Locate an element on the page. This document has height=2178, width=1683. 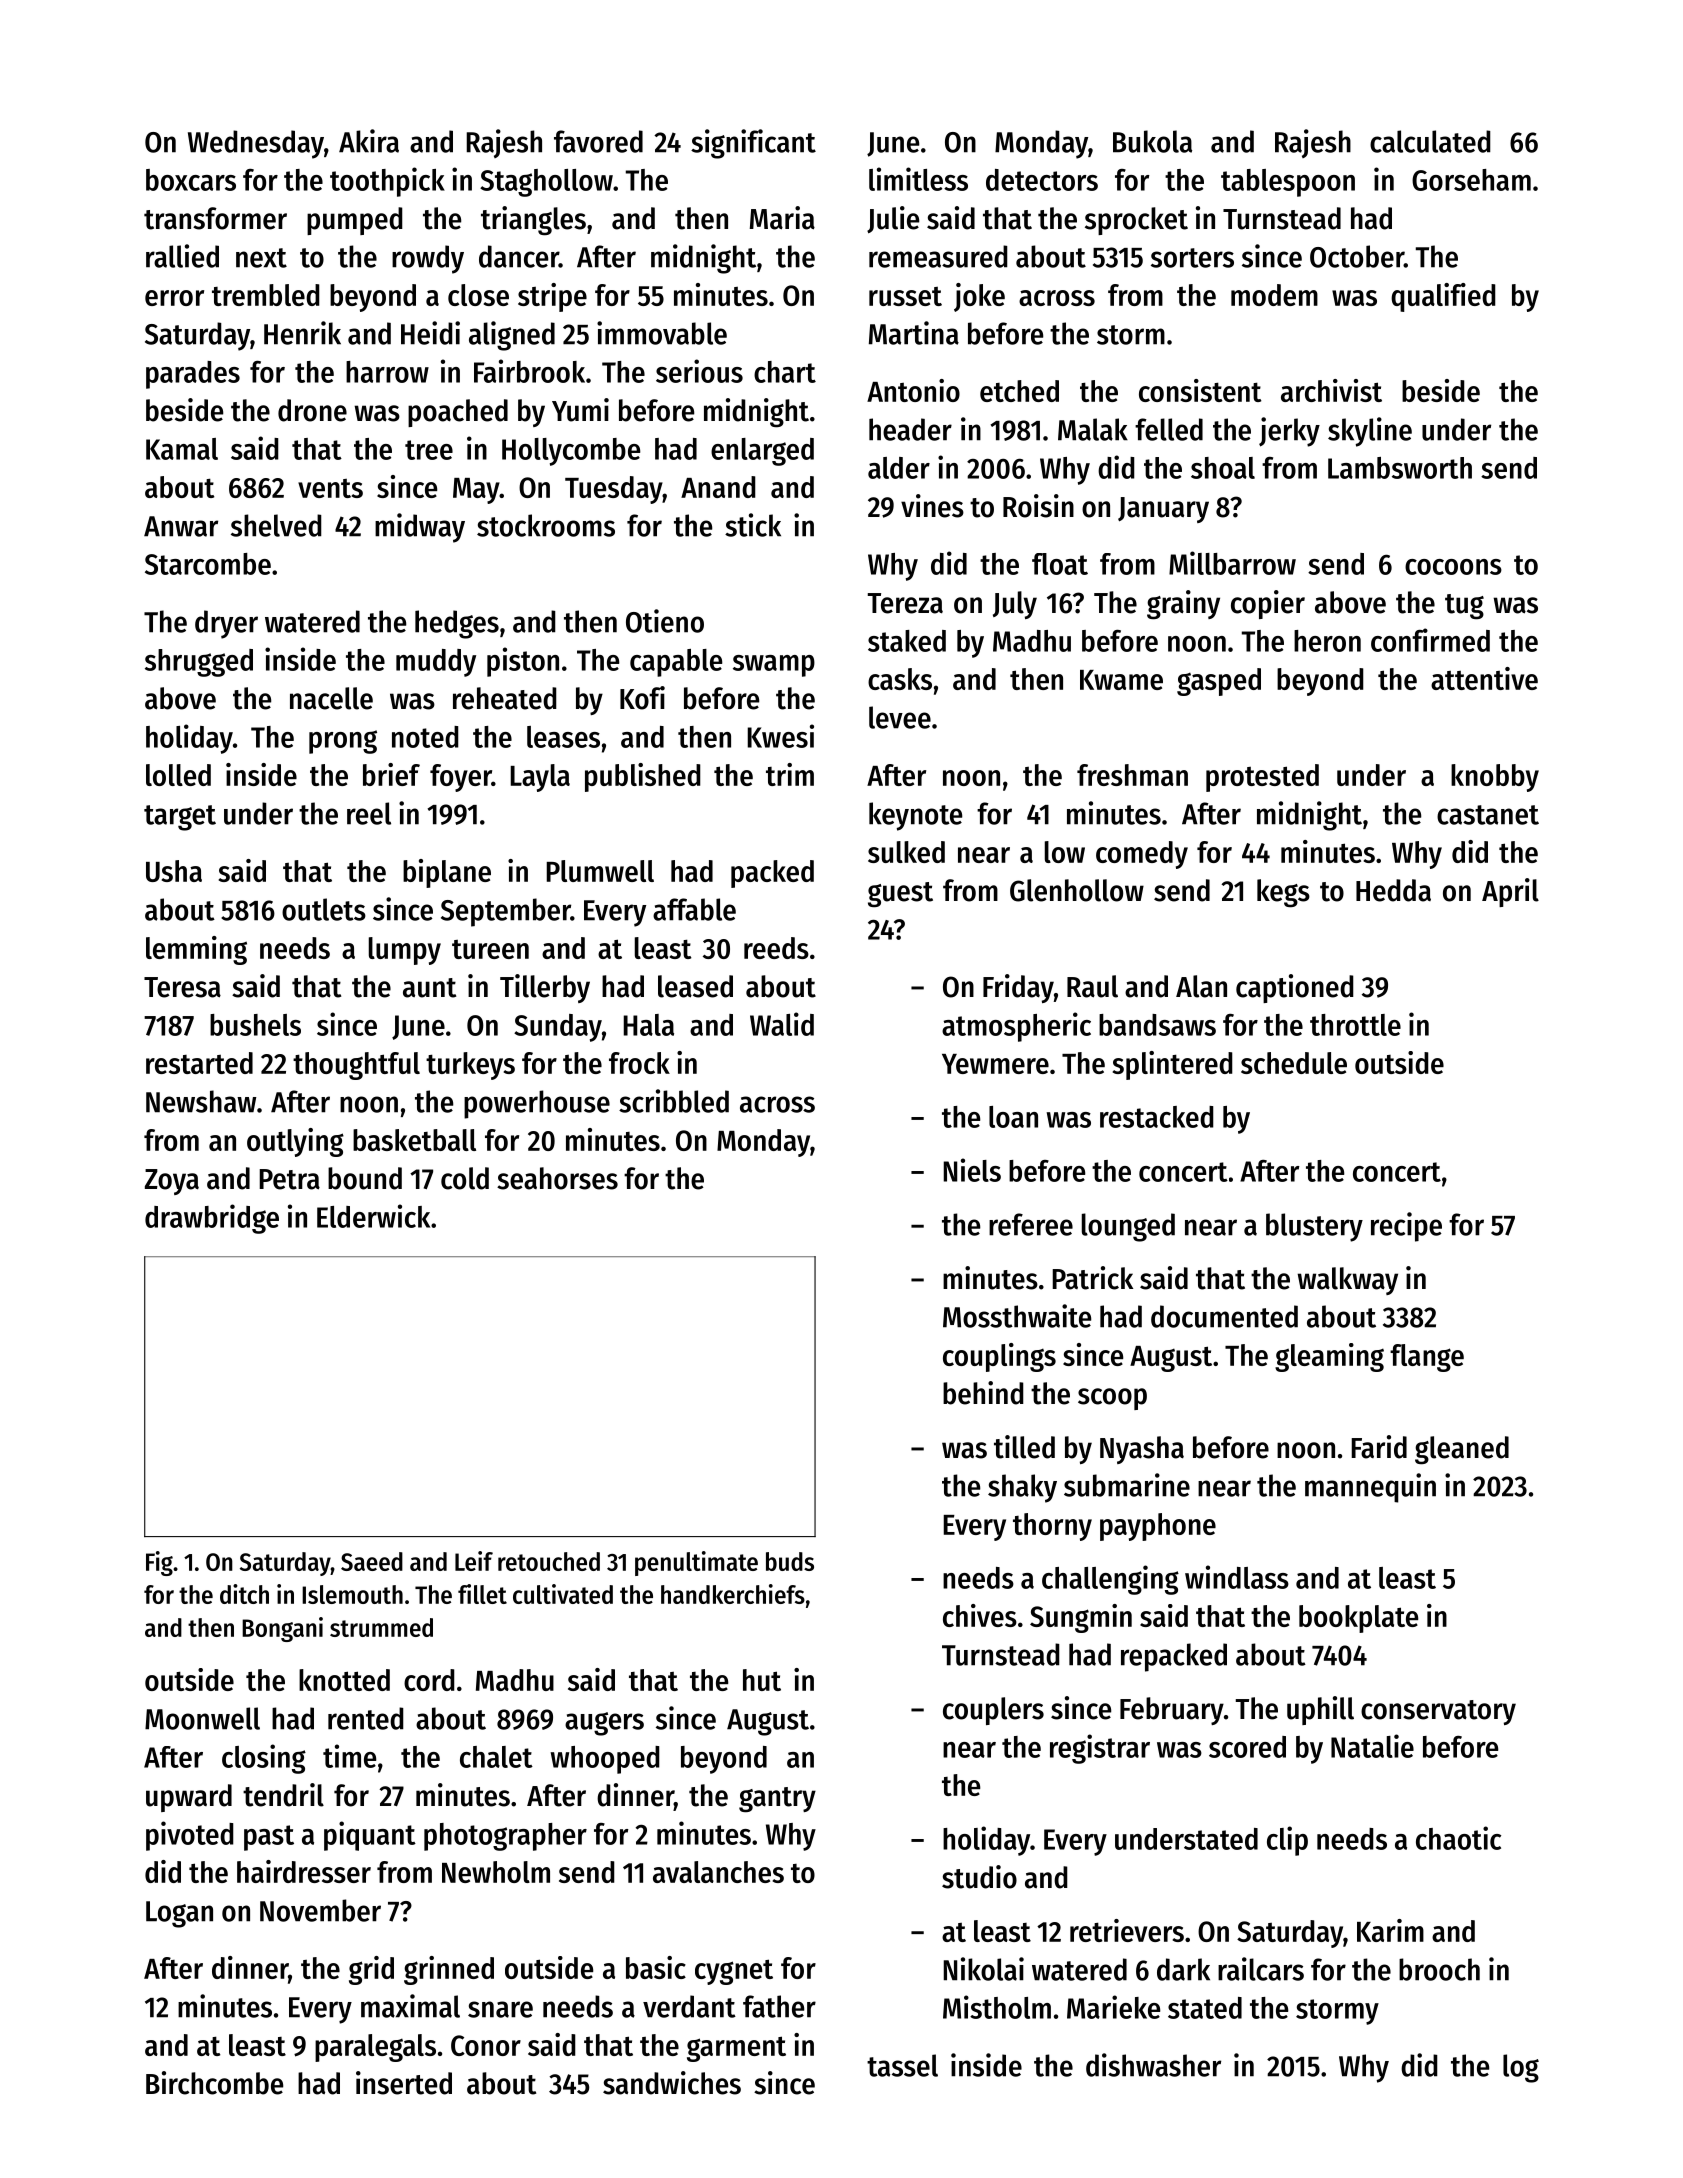
thoughtful is located at coordinates (356, 1066).
